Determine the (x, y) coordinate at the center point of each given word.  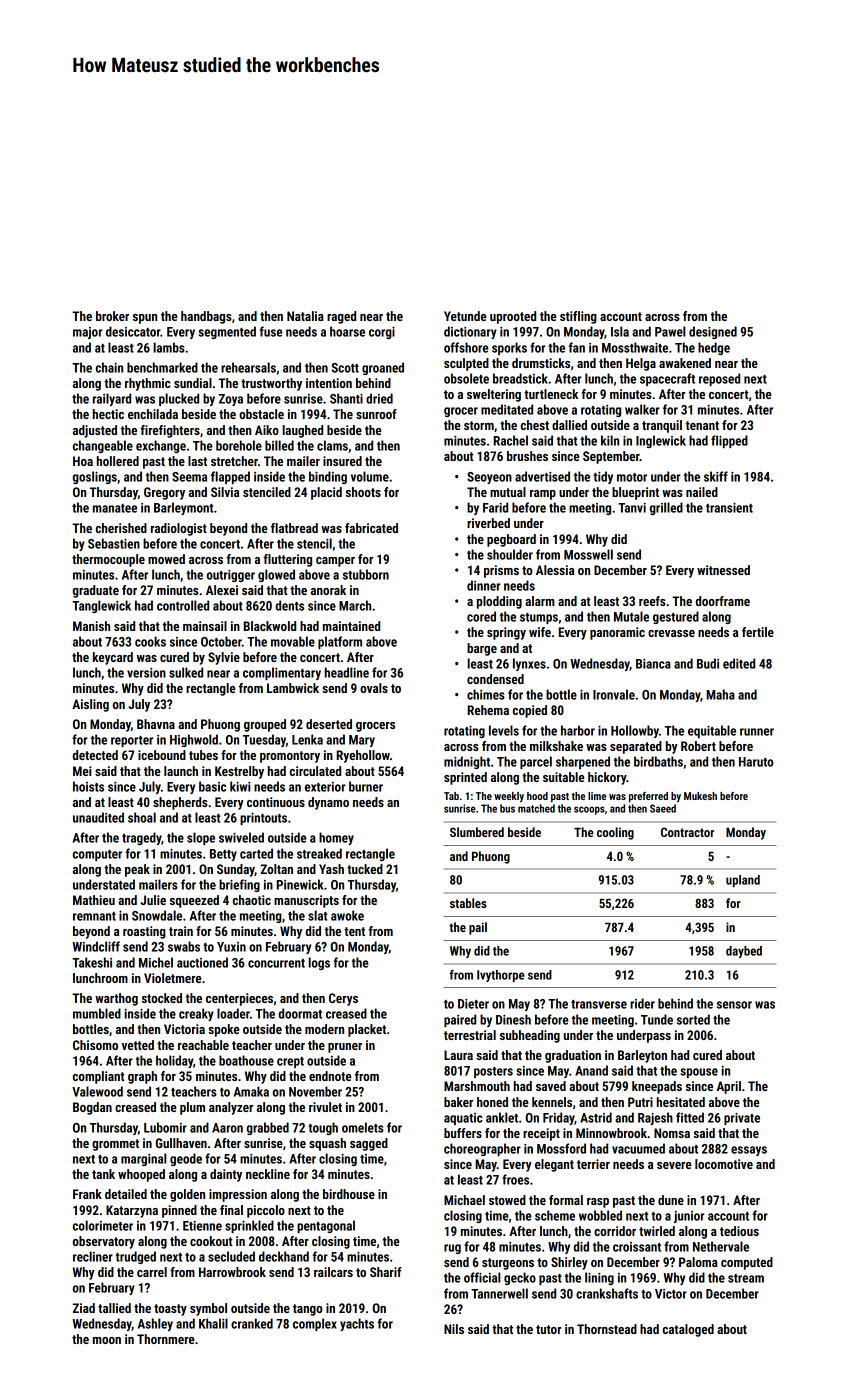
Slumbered (477, 832)
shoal (142, 817)
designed (713, 332)
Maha (720, 694)
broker (112, 316)
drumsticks (541, 363)
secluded (231, 1256)
